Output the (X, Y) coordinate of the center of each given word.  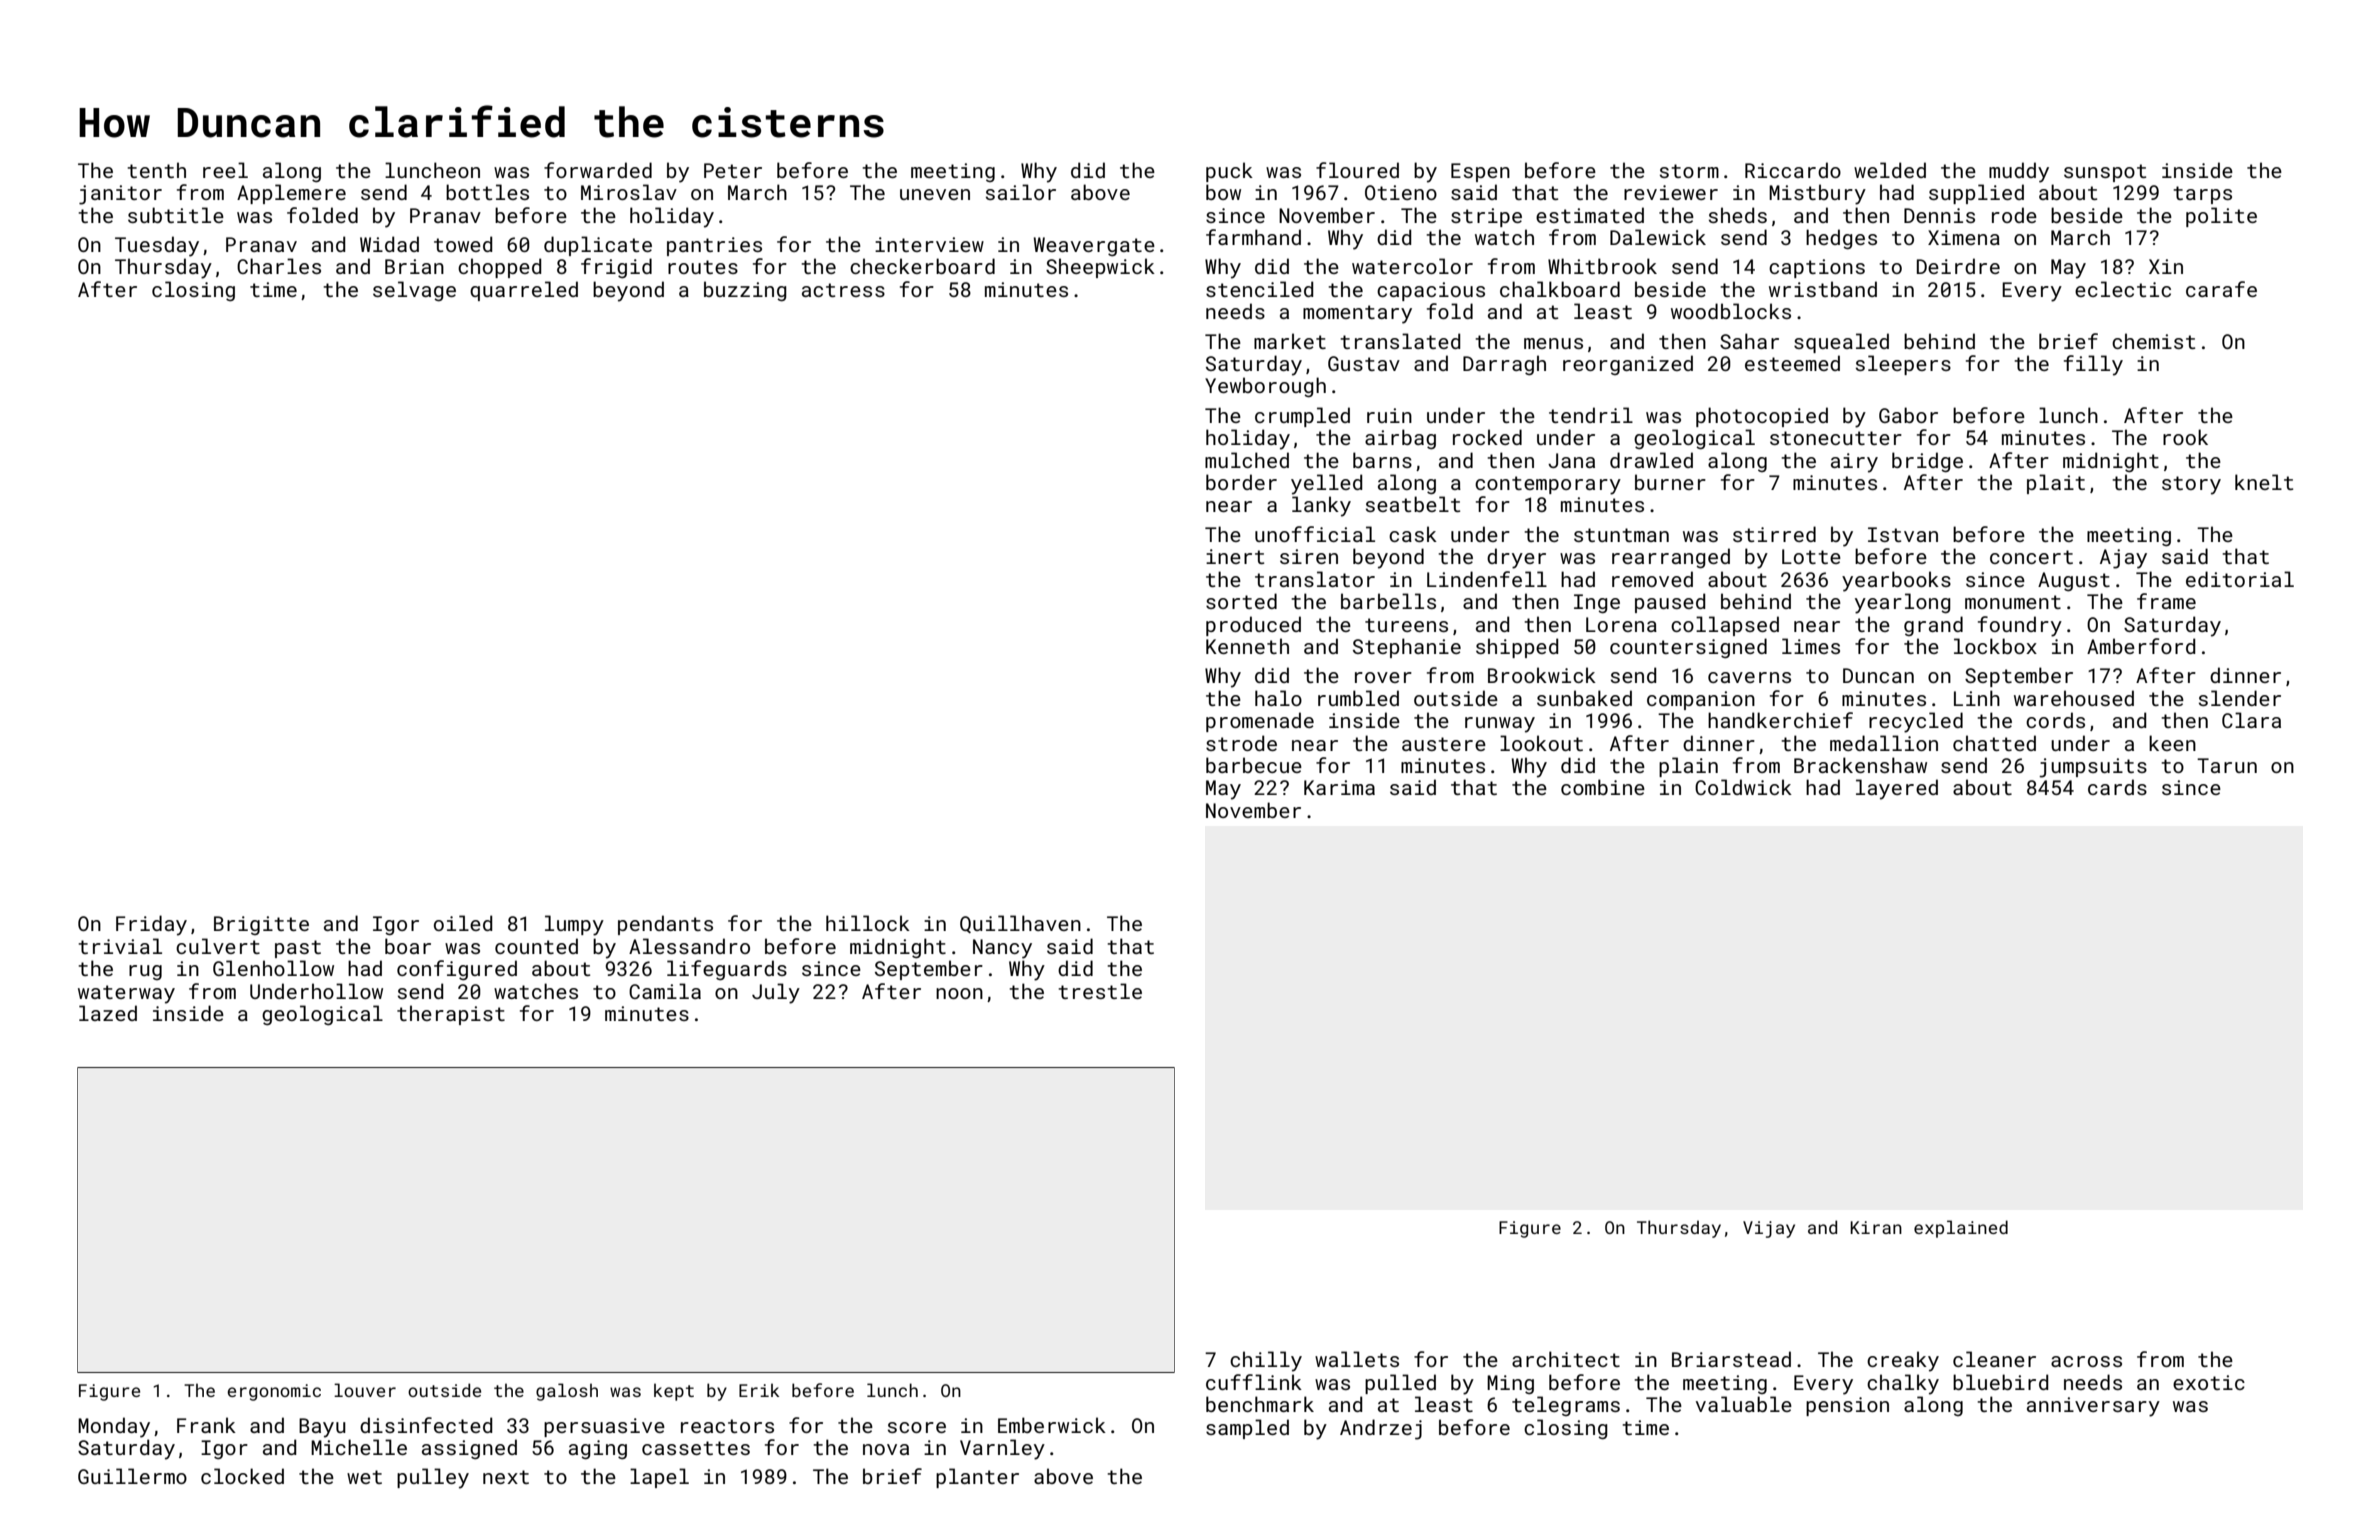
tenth (156, 170)
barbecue (1254, 765)
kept (674, 1392)
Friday (151, 925)
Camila (665, 991)
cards (2117, 787)
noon (959, 993)
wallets (1357, 1359)
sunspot (2105, 173)
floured (1357, 170)
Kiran (1876, 1227)
